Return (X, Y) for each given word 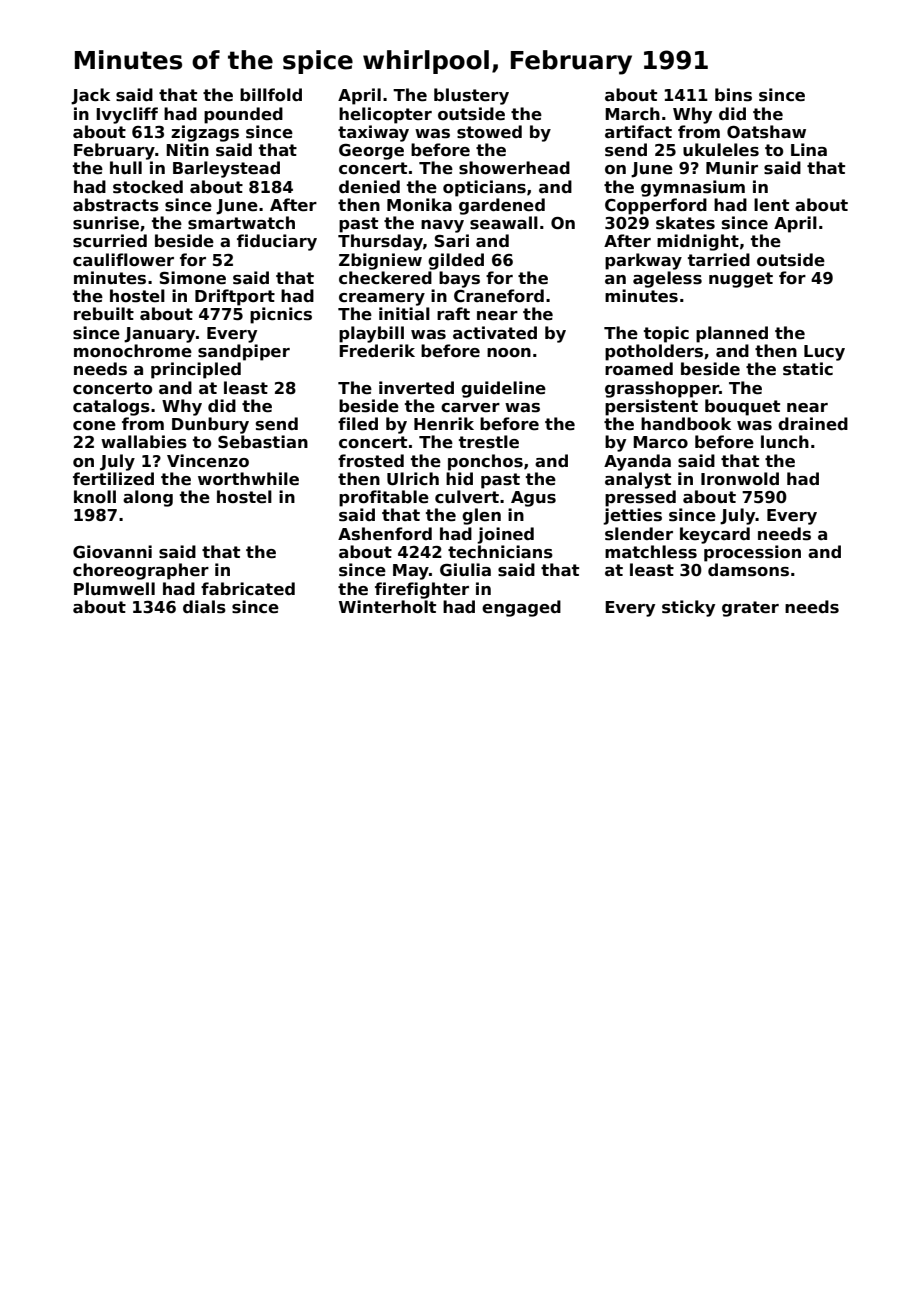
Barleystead (226, 169)
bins (733, 95)
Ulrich (413, 479)
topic (666, 334)
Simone (193, 278)
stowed (489, 132)
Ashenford (385, 534)
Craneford (499, 296)
